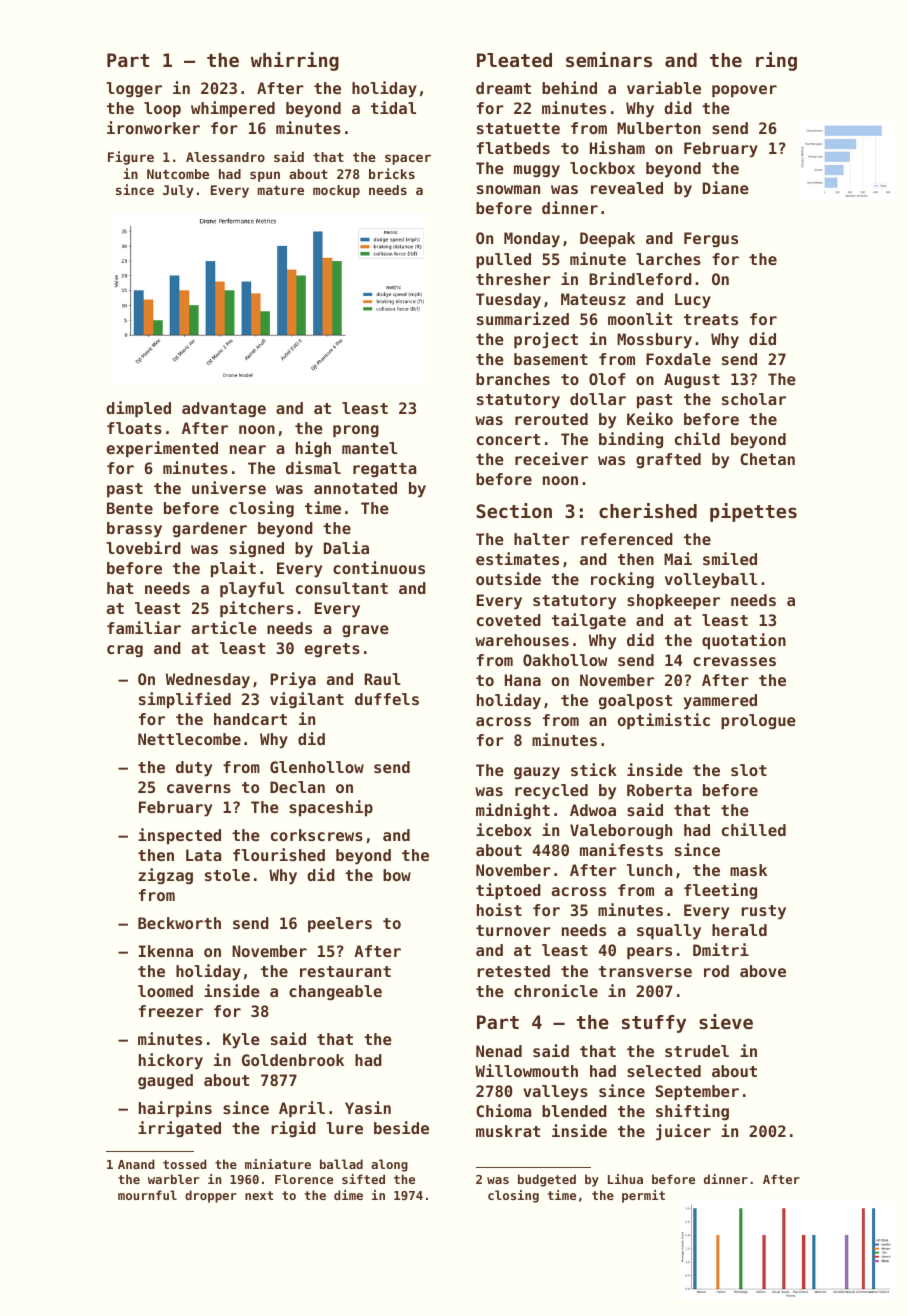 This page has height=1316, width=908. I want to click on warbler, so click(173, 1179).
